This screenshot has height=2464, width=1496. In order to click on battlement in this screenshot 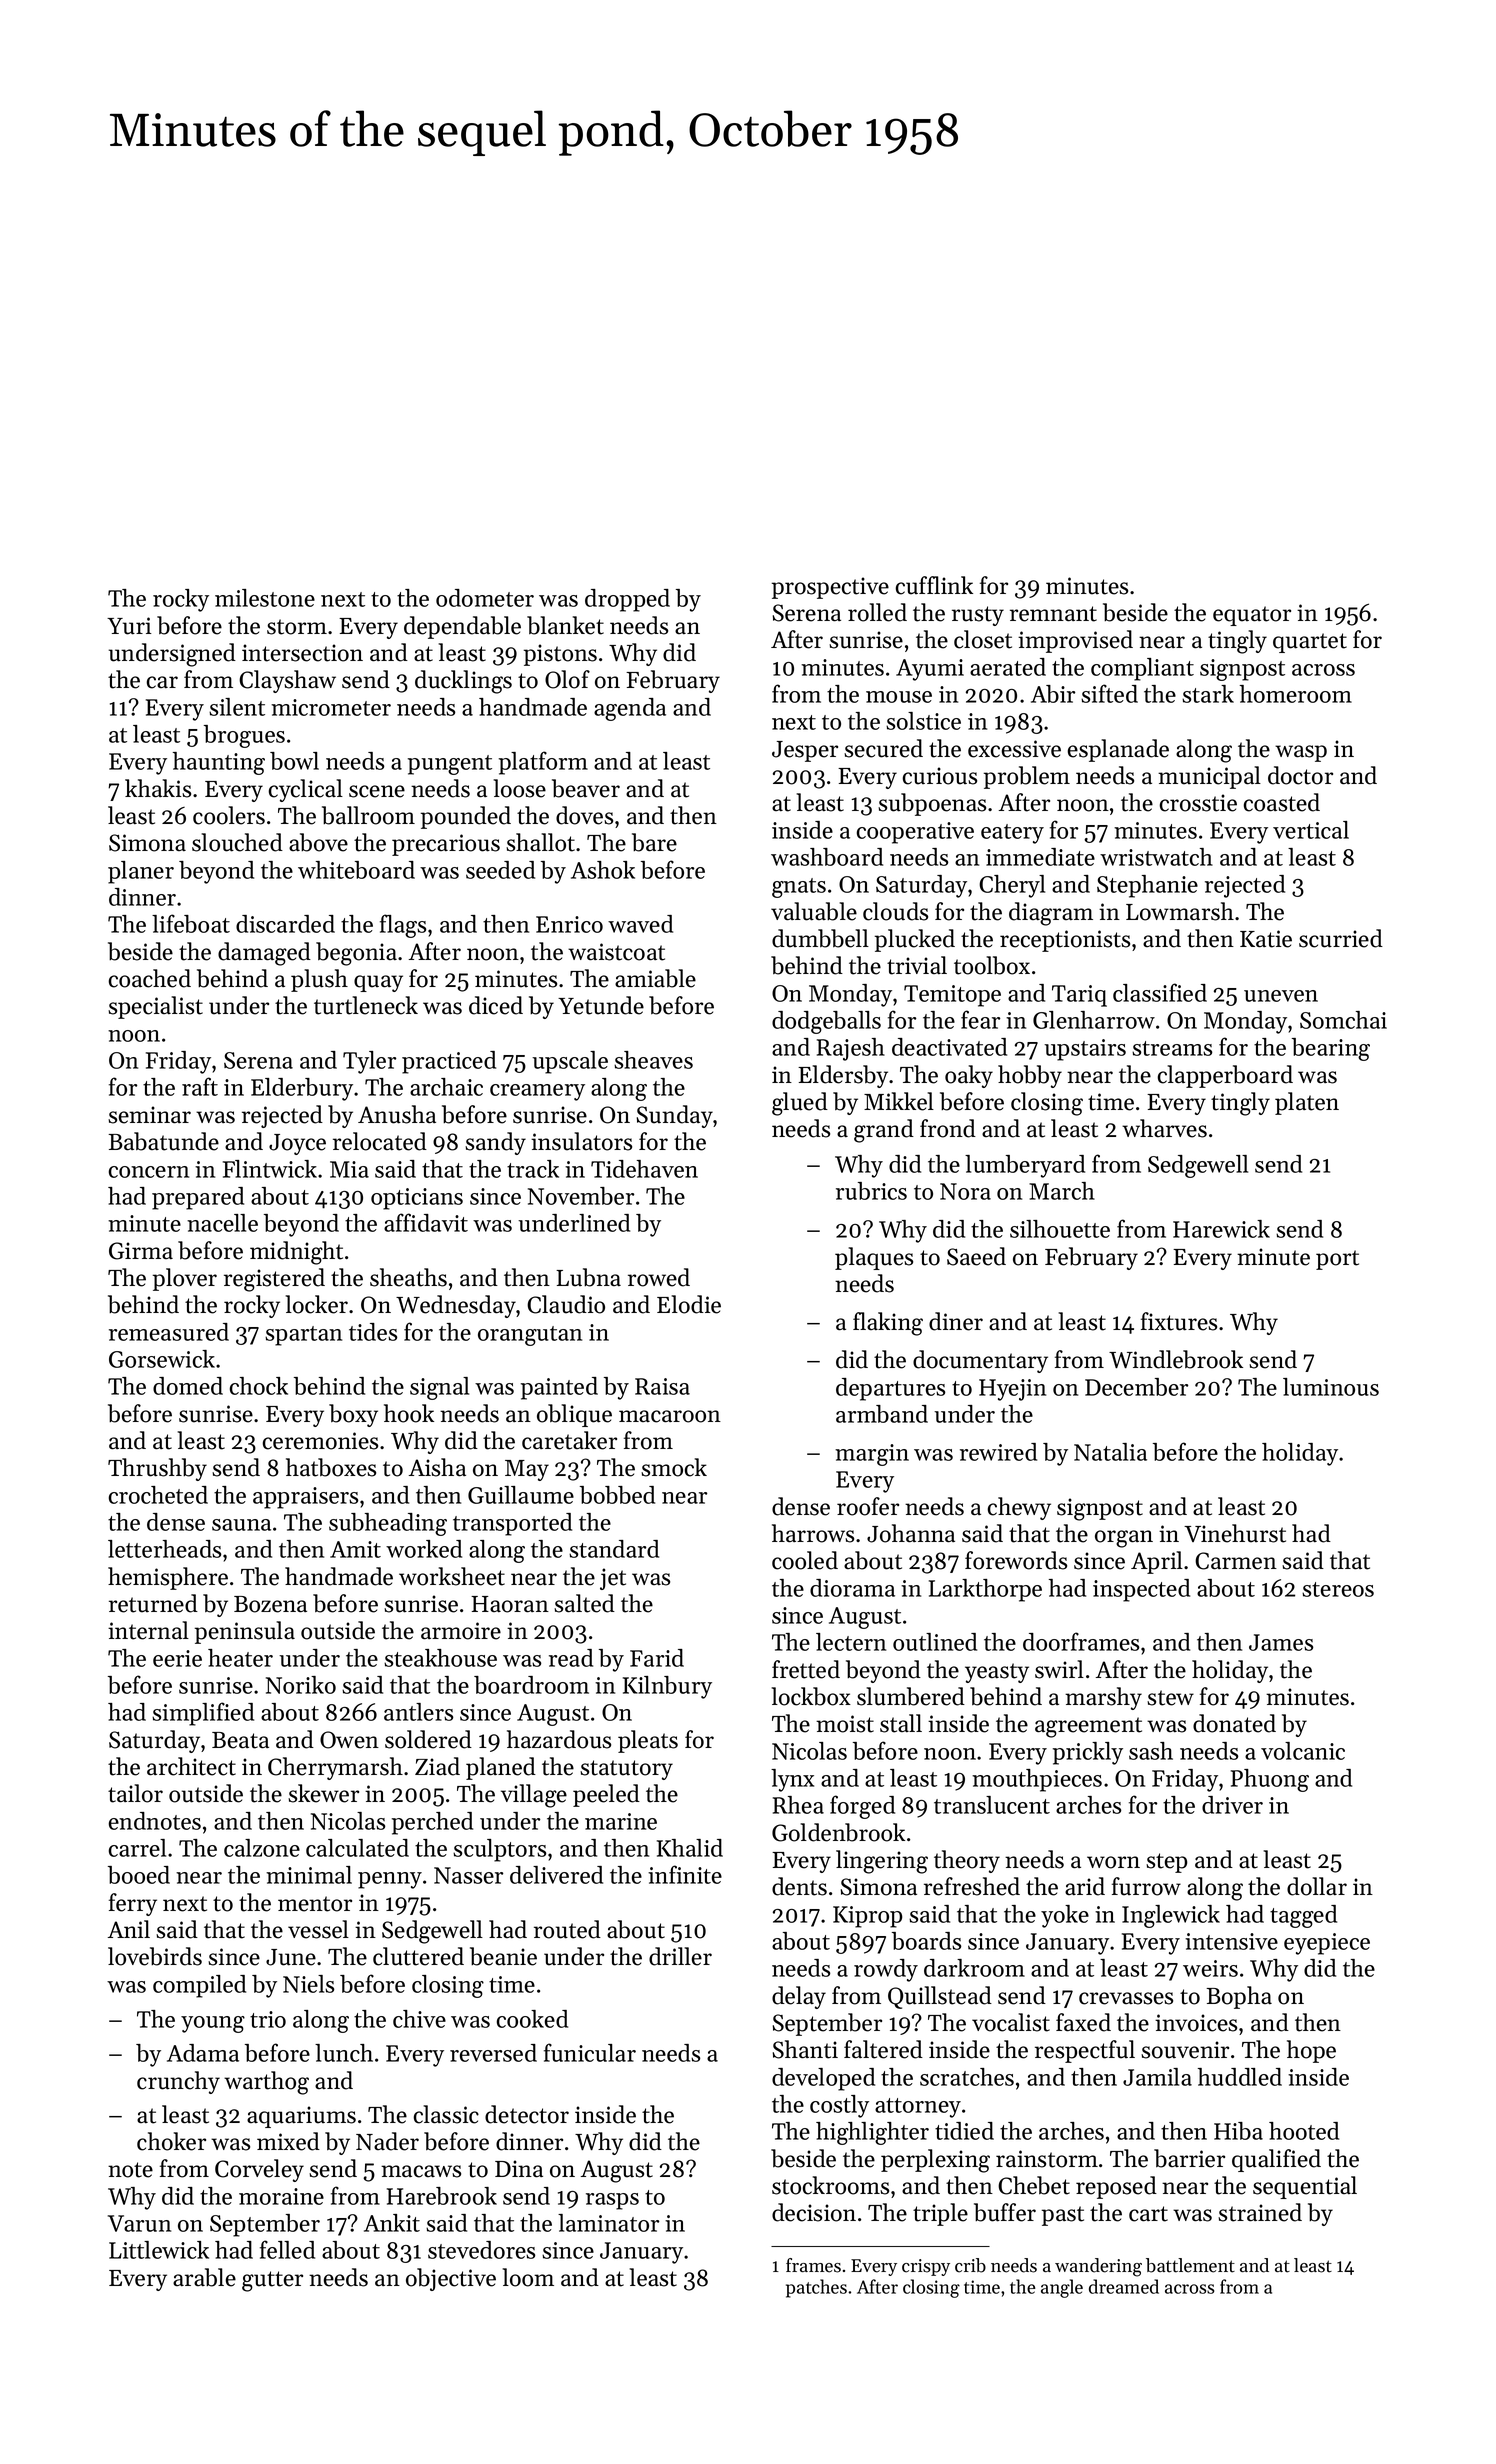, I will do `click(1190, 2265)`.
